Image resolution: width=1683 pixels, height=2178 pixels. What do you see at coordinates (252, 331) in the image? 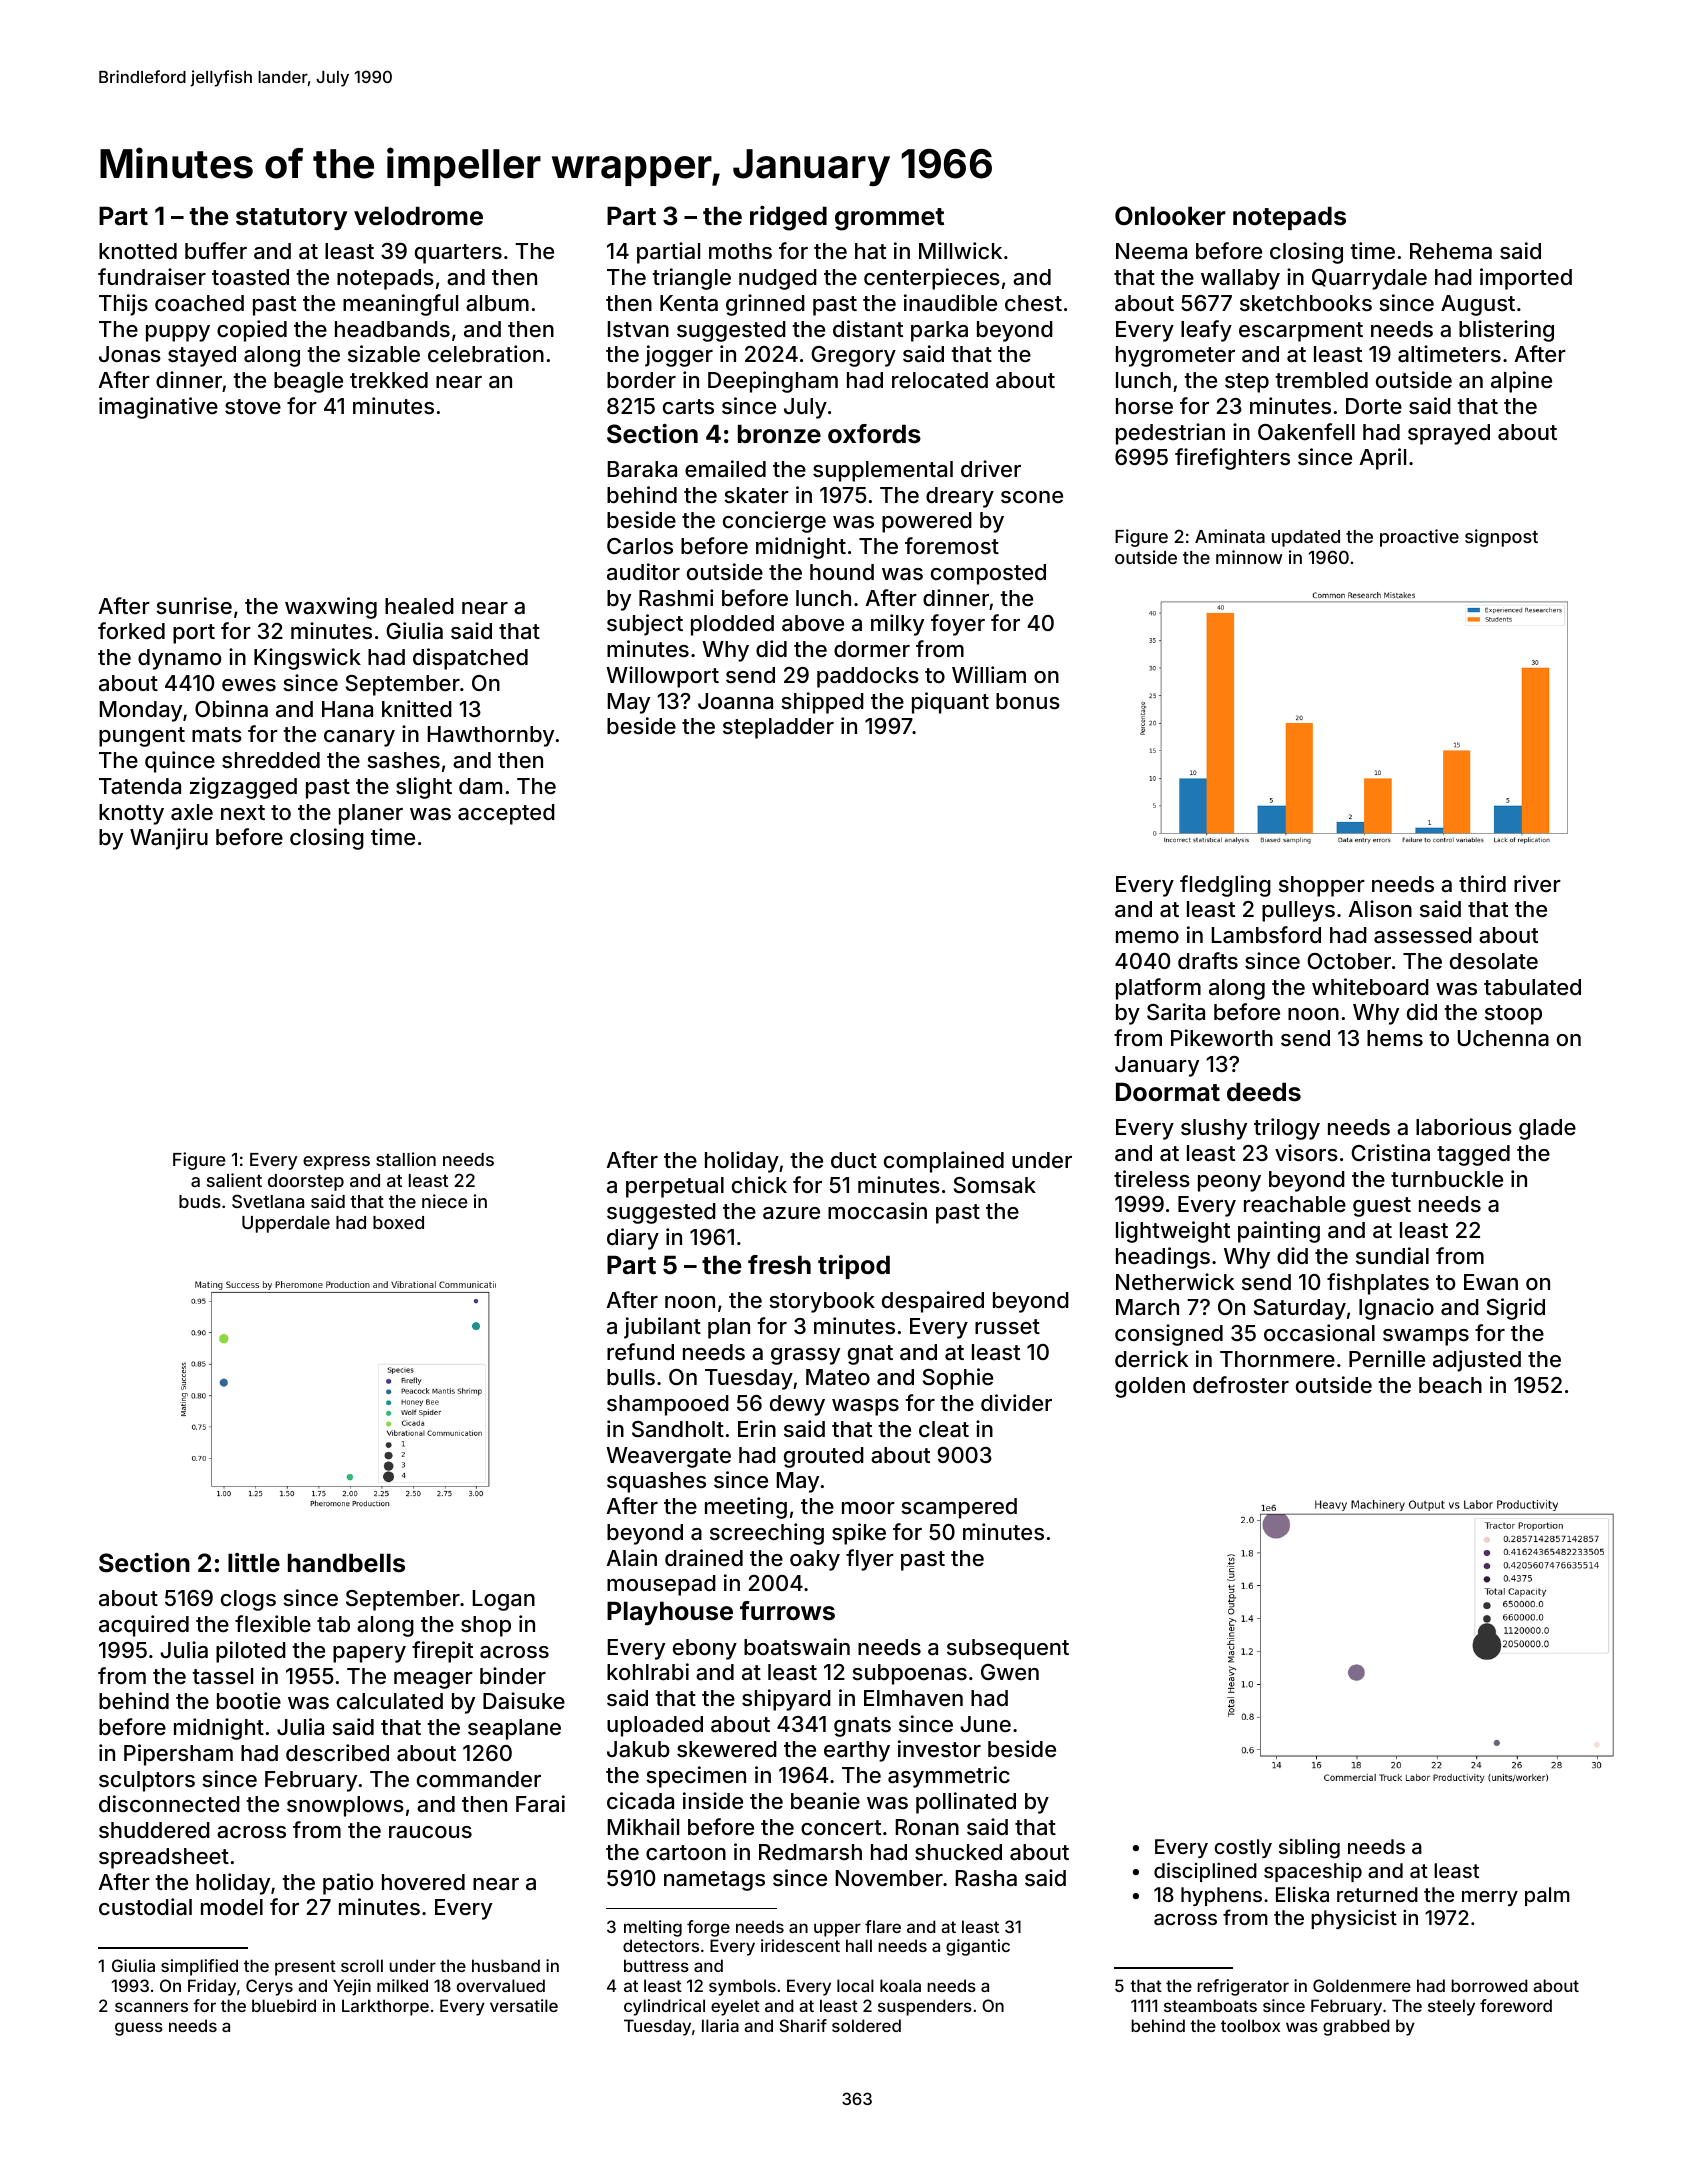
I see `copied` at bounding box center [252, 331].
